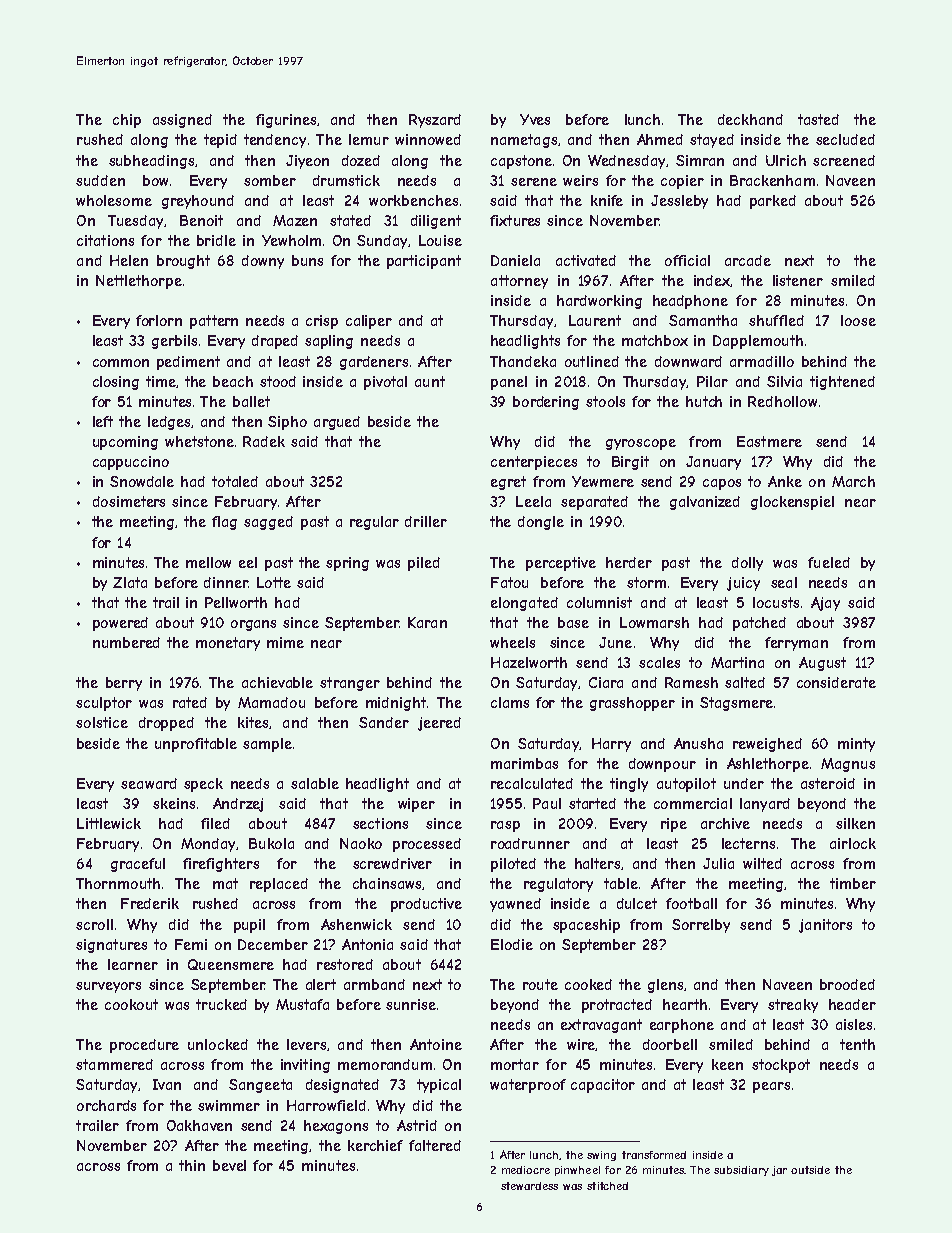  I want to click on cooked, so click(588, 984).
